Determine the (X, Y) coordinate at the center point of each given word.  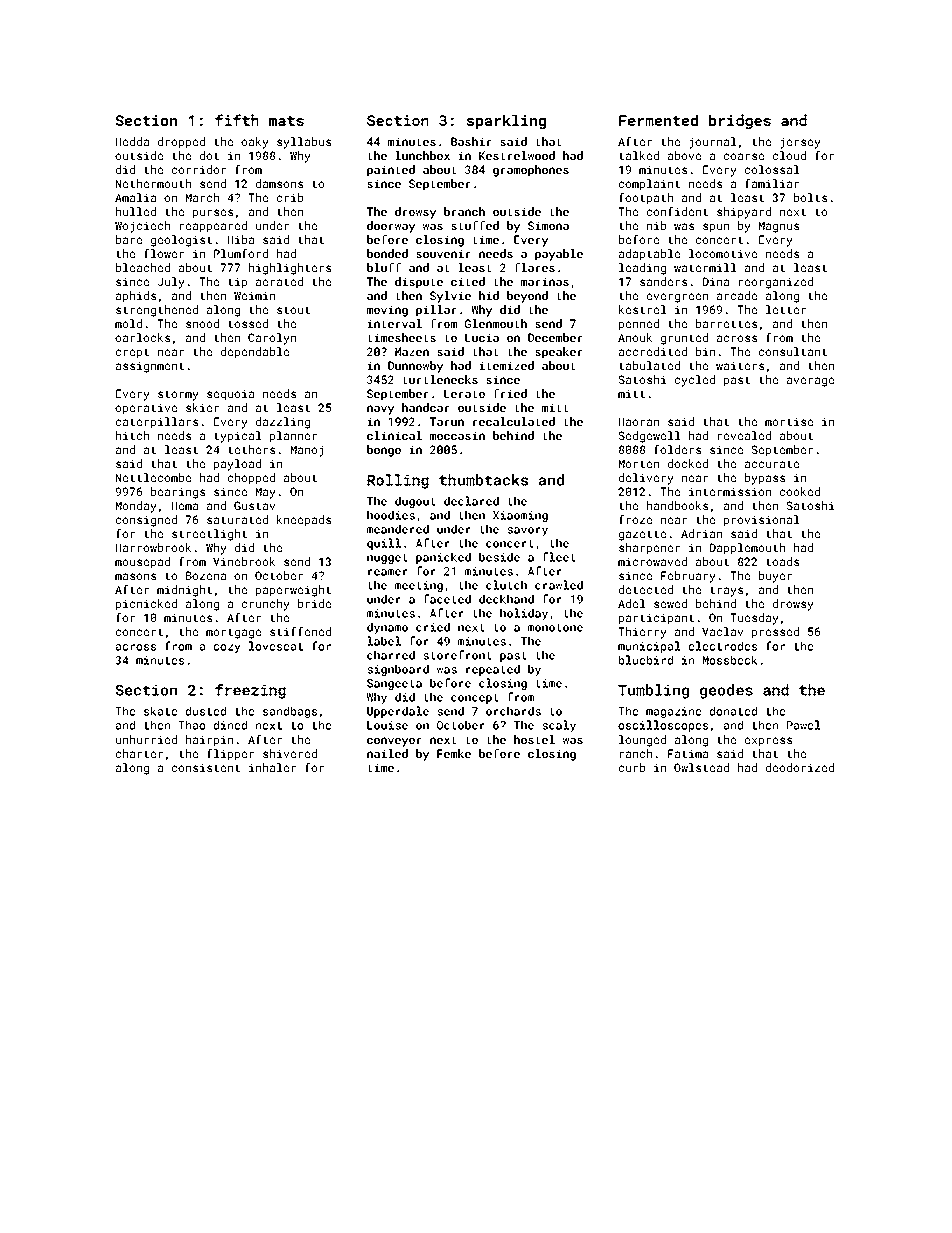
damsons (279, 183)
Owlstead (701, 767)
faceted (447, 599)
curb (632, 767)
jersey (800, 143)
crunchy (266, 605)
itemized (506, 365)
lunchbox (422, 155)
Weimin (254, 295)
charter (139, 753)
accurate (772, 464)
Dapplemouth (747, 549)
